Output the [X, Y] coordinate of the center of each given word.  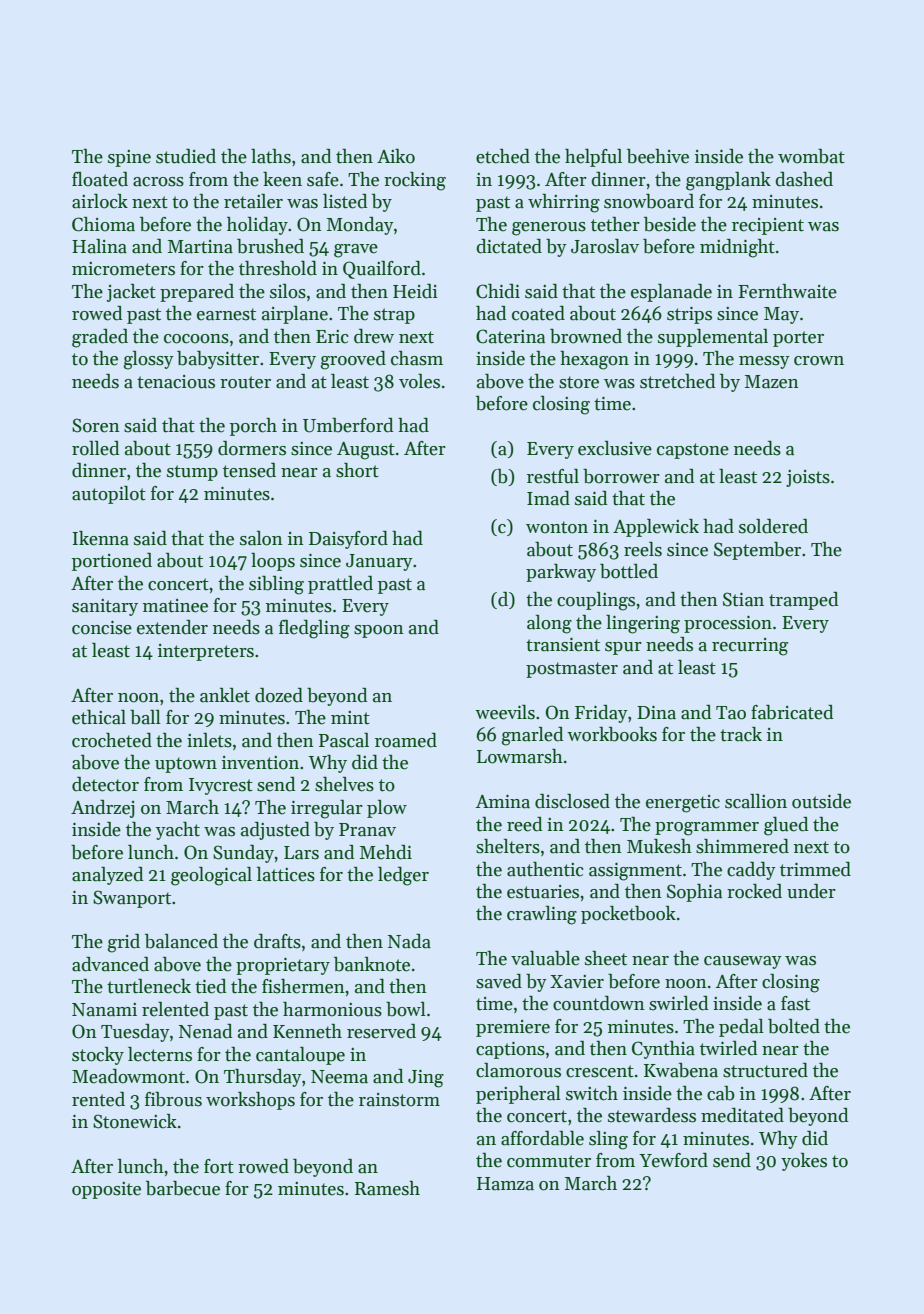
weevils [505, 712]
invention [260, 763]
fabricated [792, 712]
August [366, 451]
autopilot [109, 495]
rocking [415, 181]
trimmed [815, 869]
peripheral [518, 1095]
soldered [773, 526]
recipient [768, 226]
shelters [508, 846]
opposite [106, 1190]
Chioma [103, 224]
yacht [178, 831]
